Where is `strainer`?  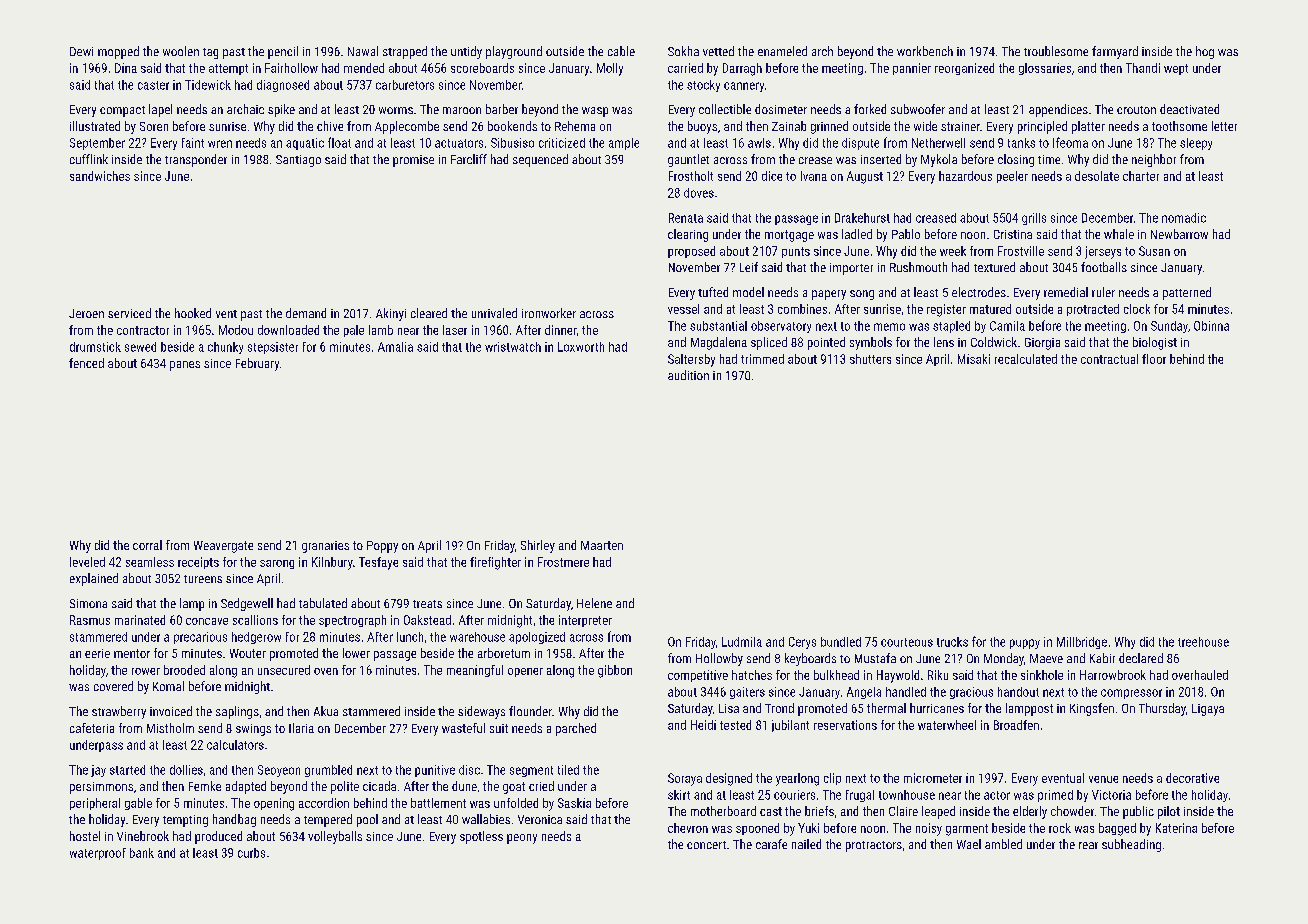
strainer is located at coordinates (960, 126).
